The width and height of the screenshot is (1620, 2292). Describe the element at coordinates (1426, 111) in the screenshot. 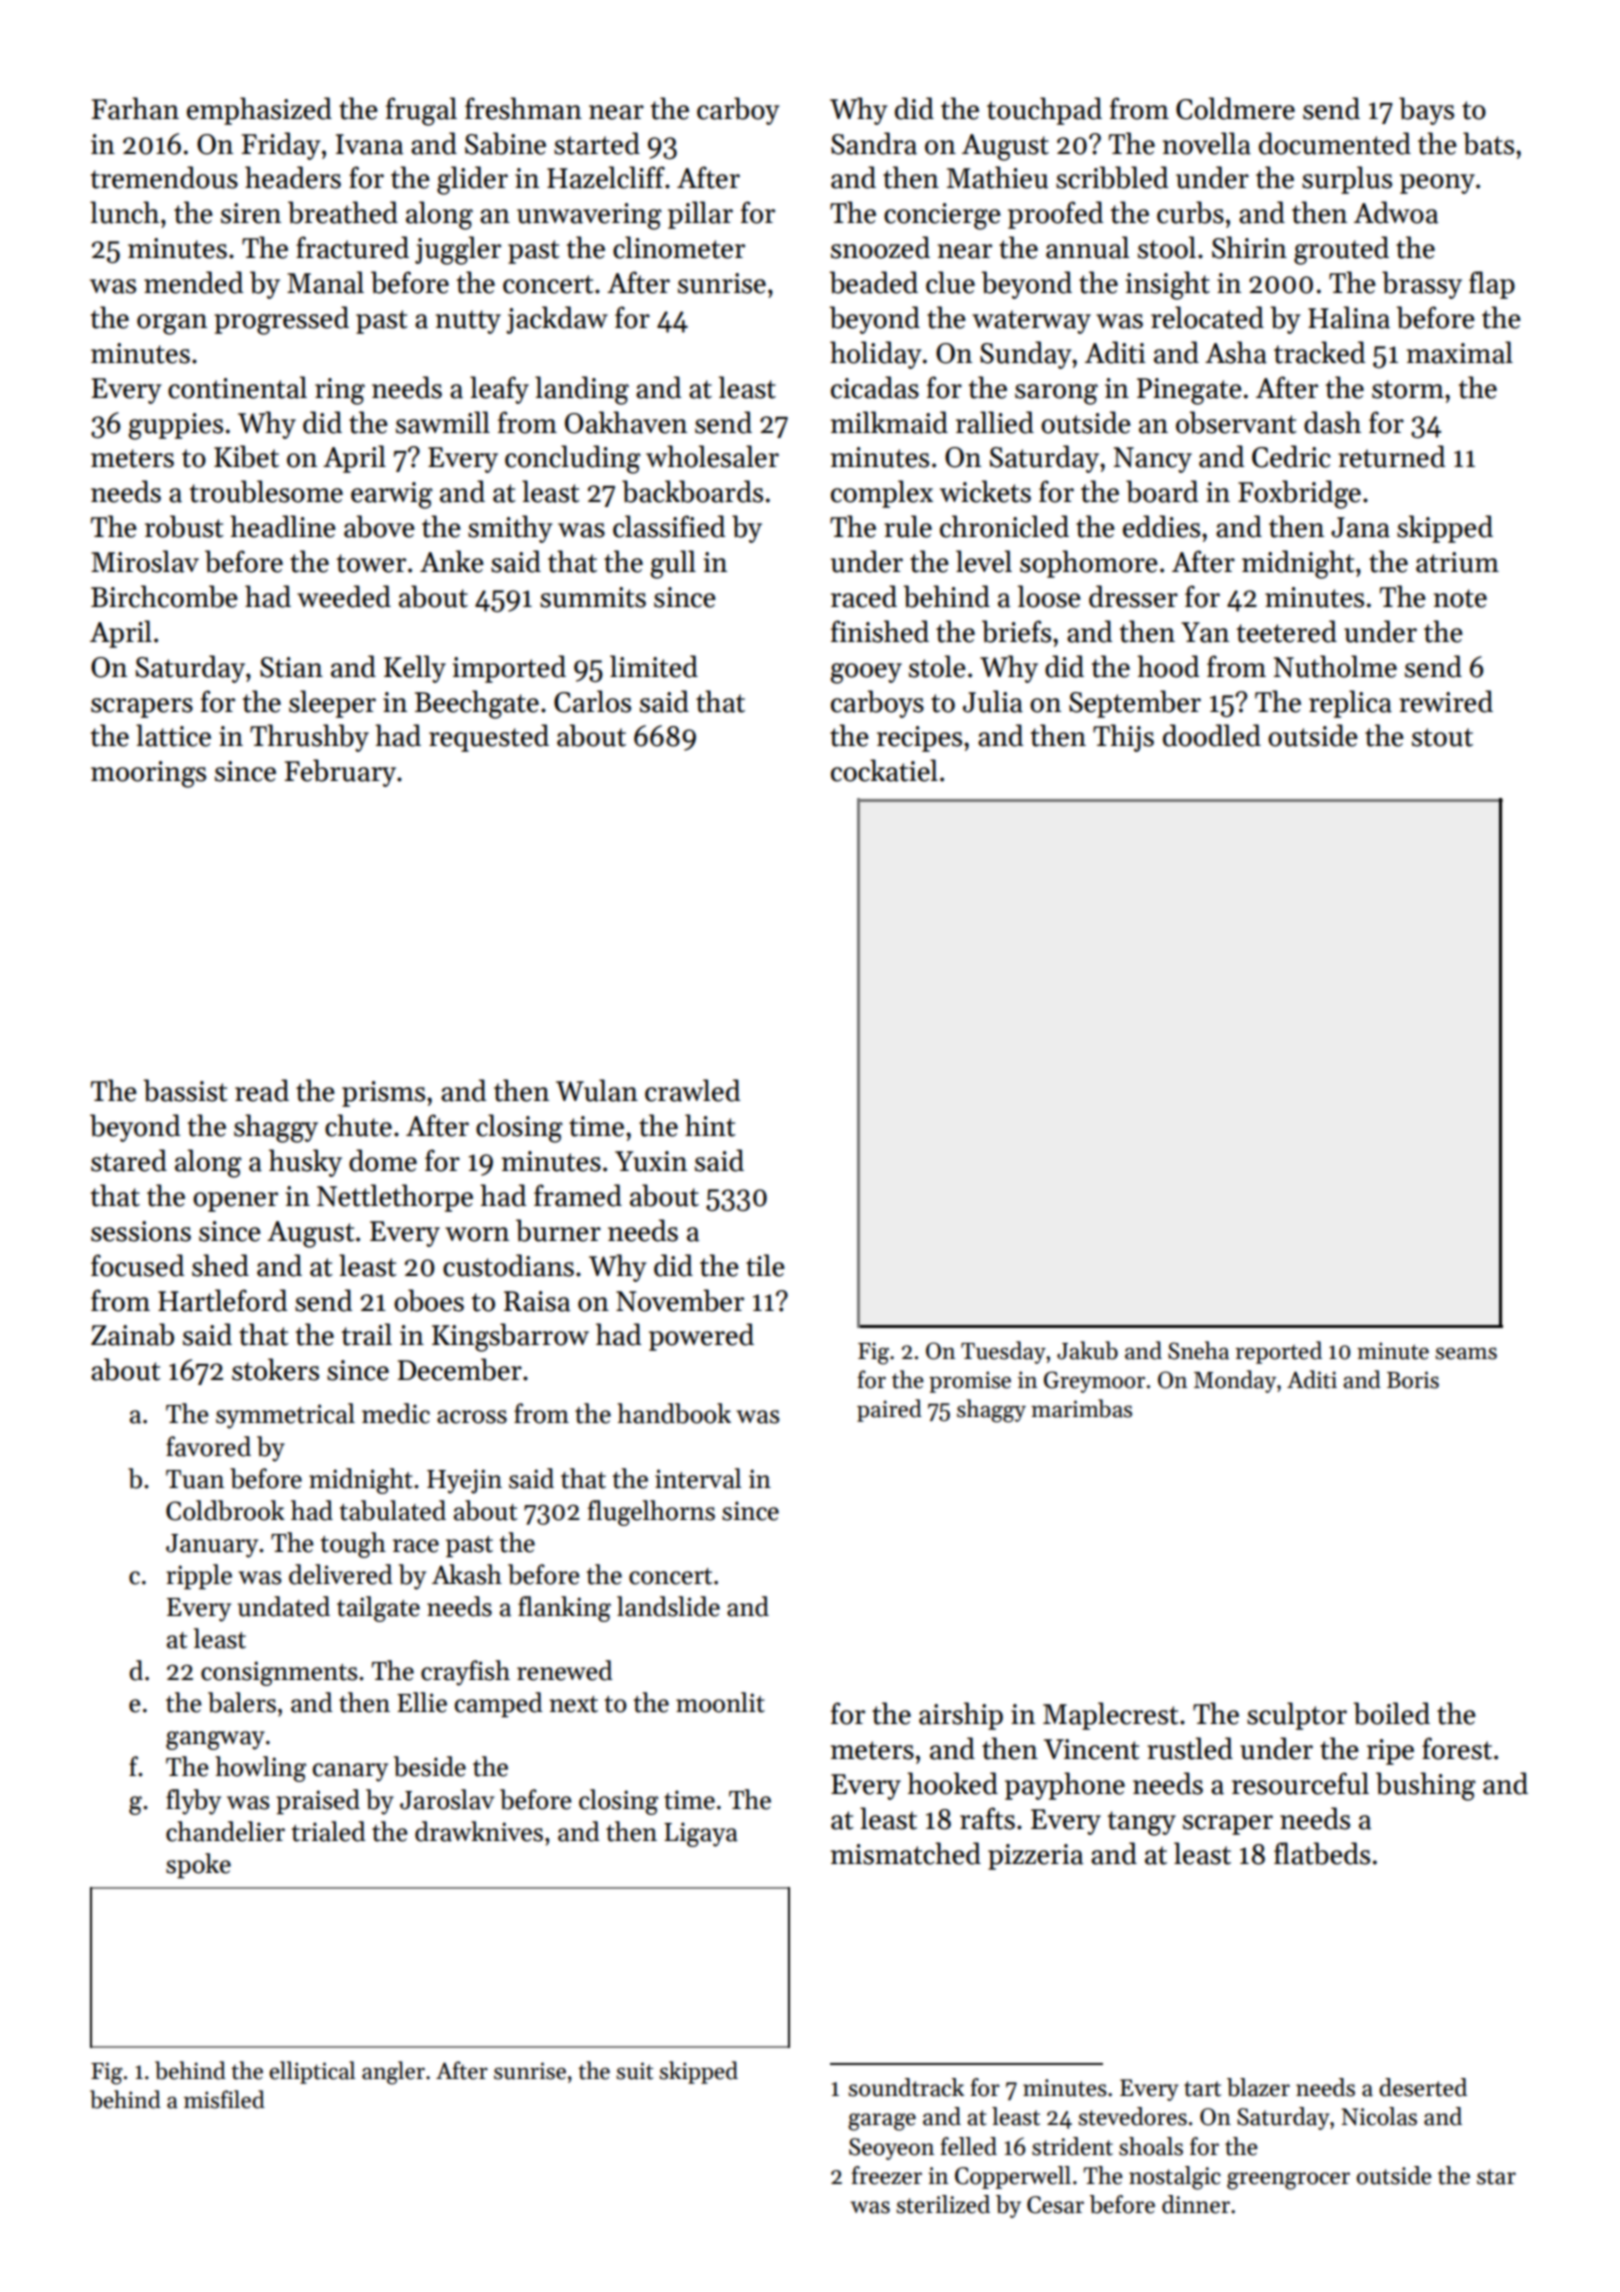

I see `bays` at that location.
